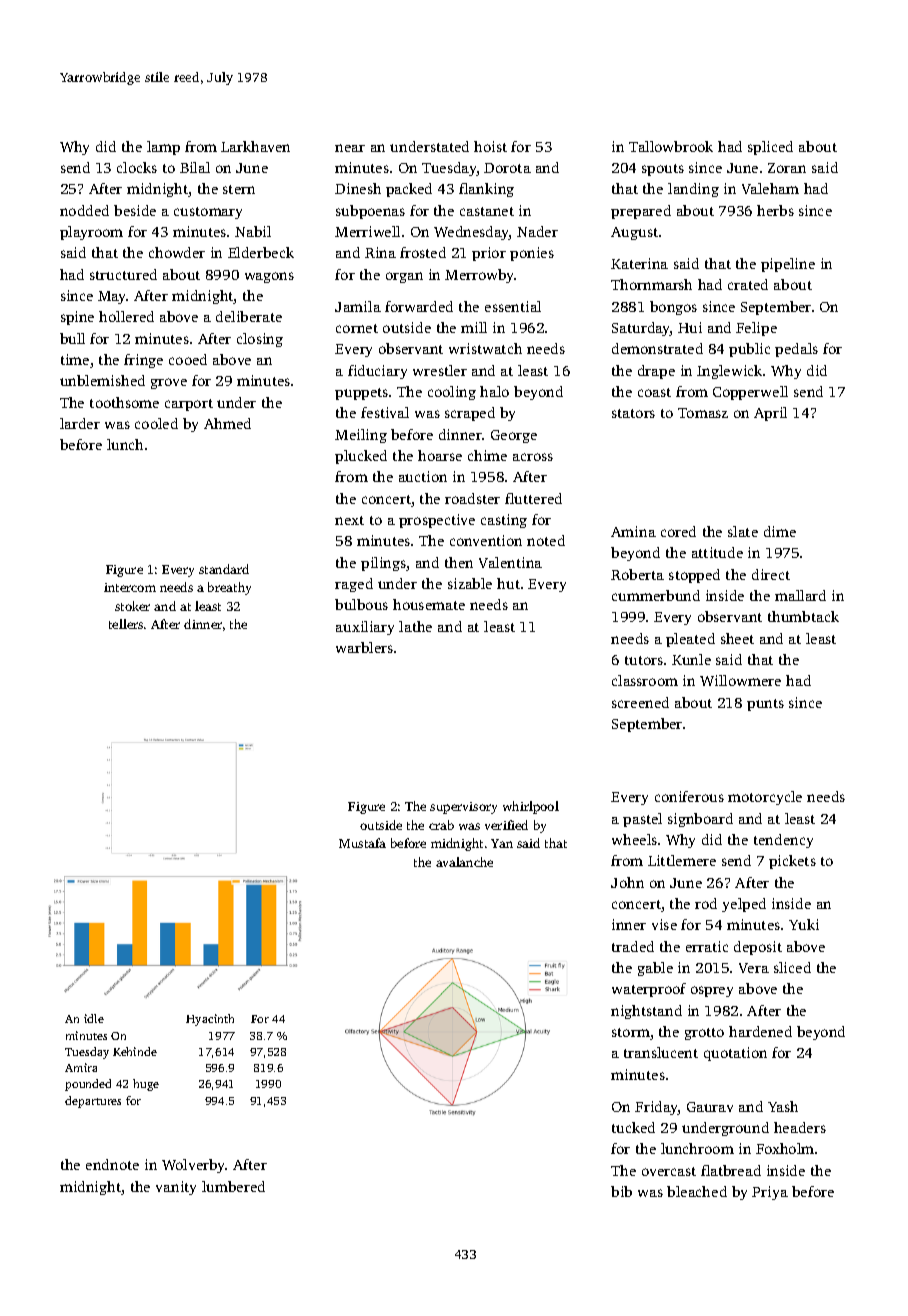 The height and width of the page is (1316, 908). Describe the element at coordinates (490, 146) in the page. I see `hoist` at that location.
